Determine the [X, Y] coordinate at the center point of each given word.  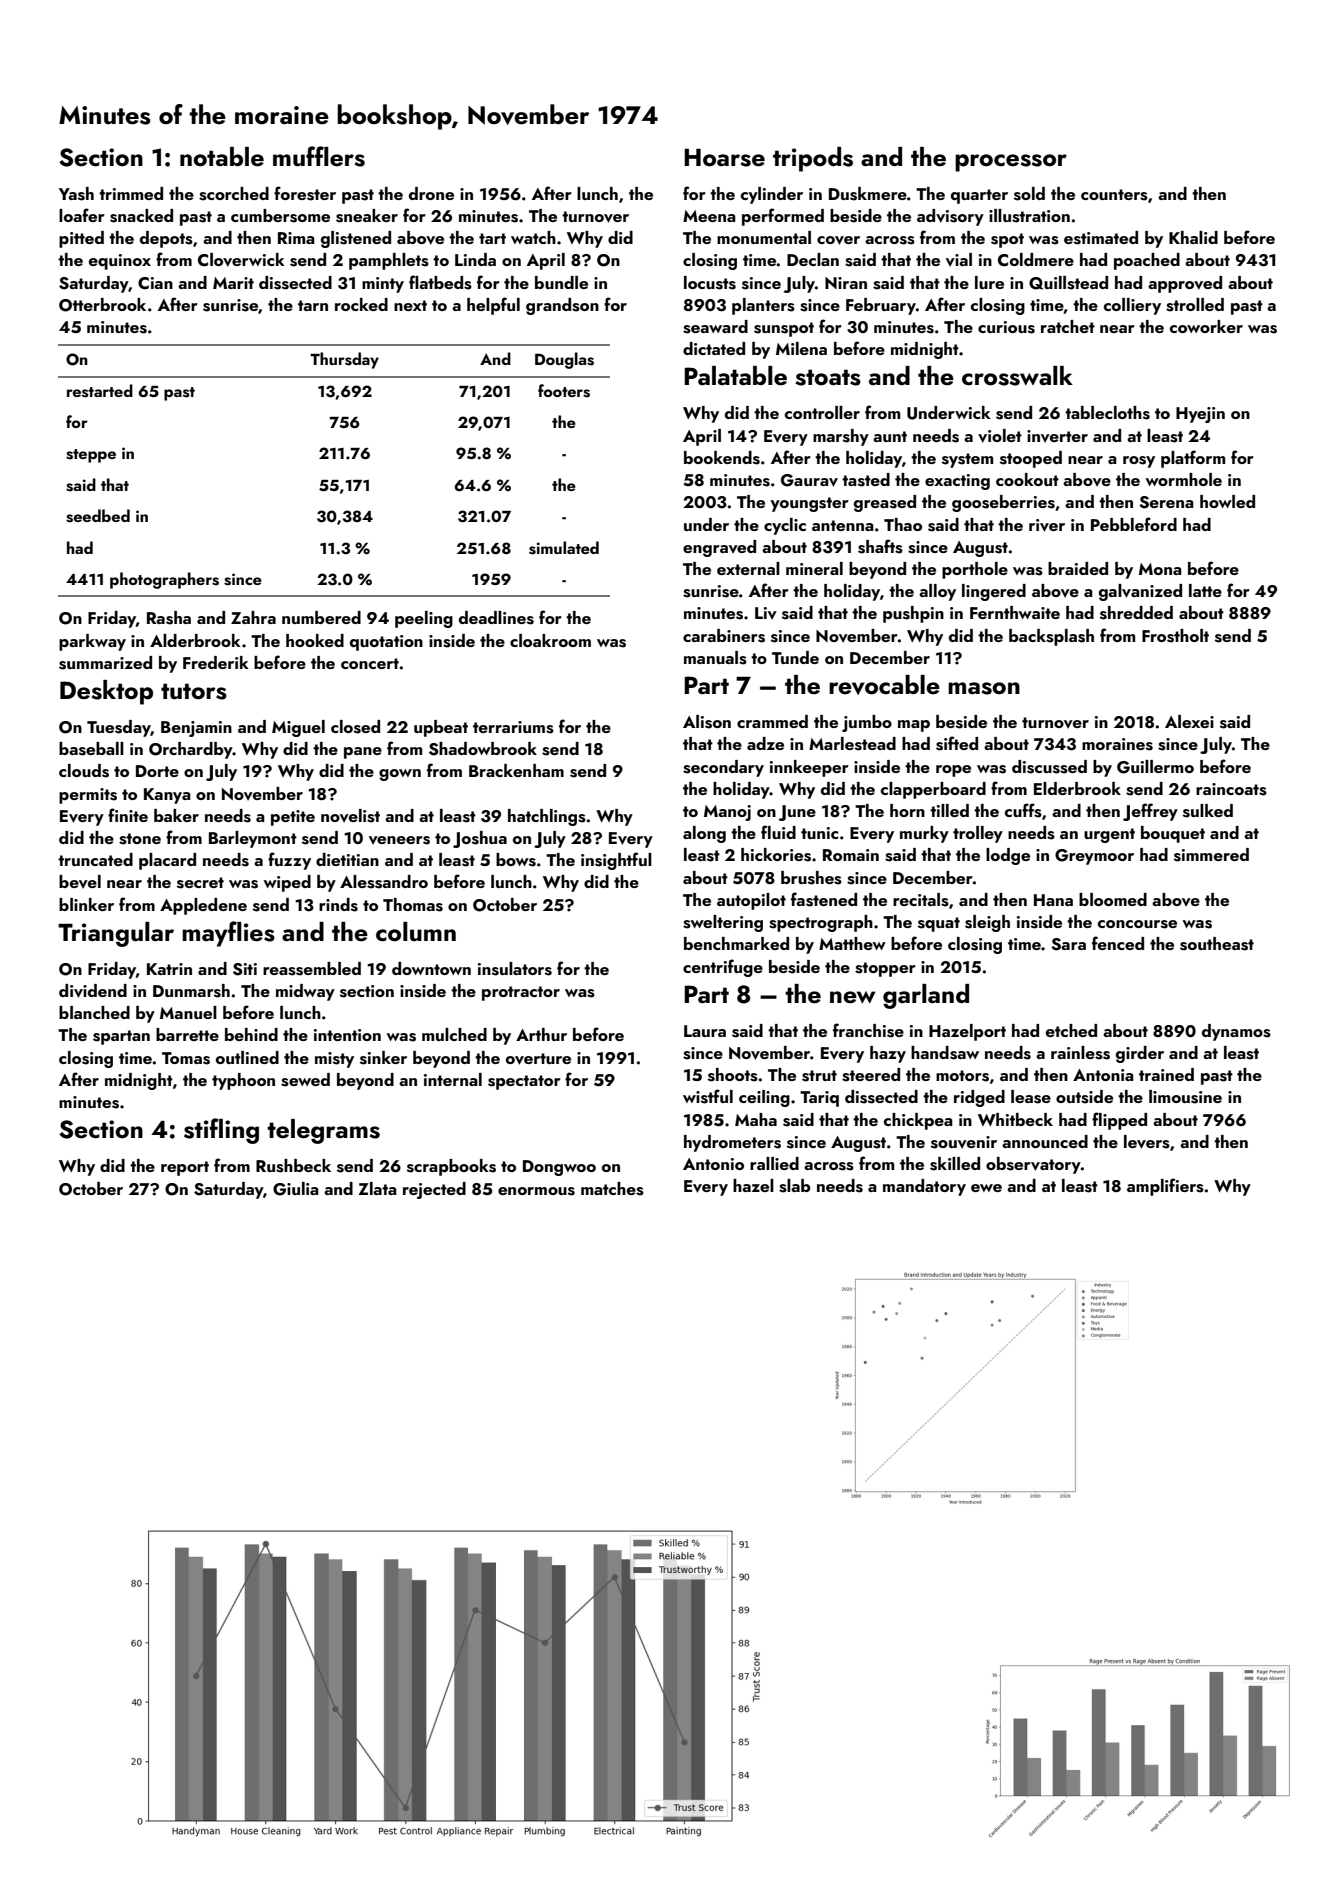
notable [222, 157]
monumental [764, 237]
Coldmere [1036, 260]
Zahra [253, 617]
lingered [994, 592]
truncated [95, 859]
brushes [811, 878]
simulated [564, 548]
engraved [719, 548]
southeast [1217, 944]
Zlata [377, 1188]
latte [1205, 590]
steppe [91, 456]
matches [612, 1189]
